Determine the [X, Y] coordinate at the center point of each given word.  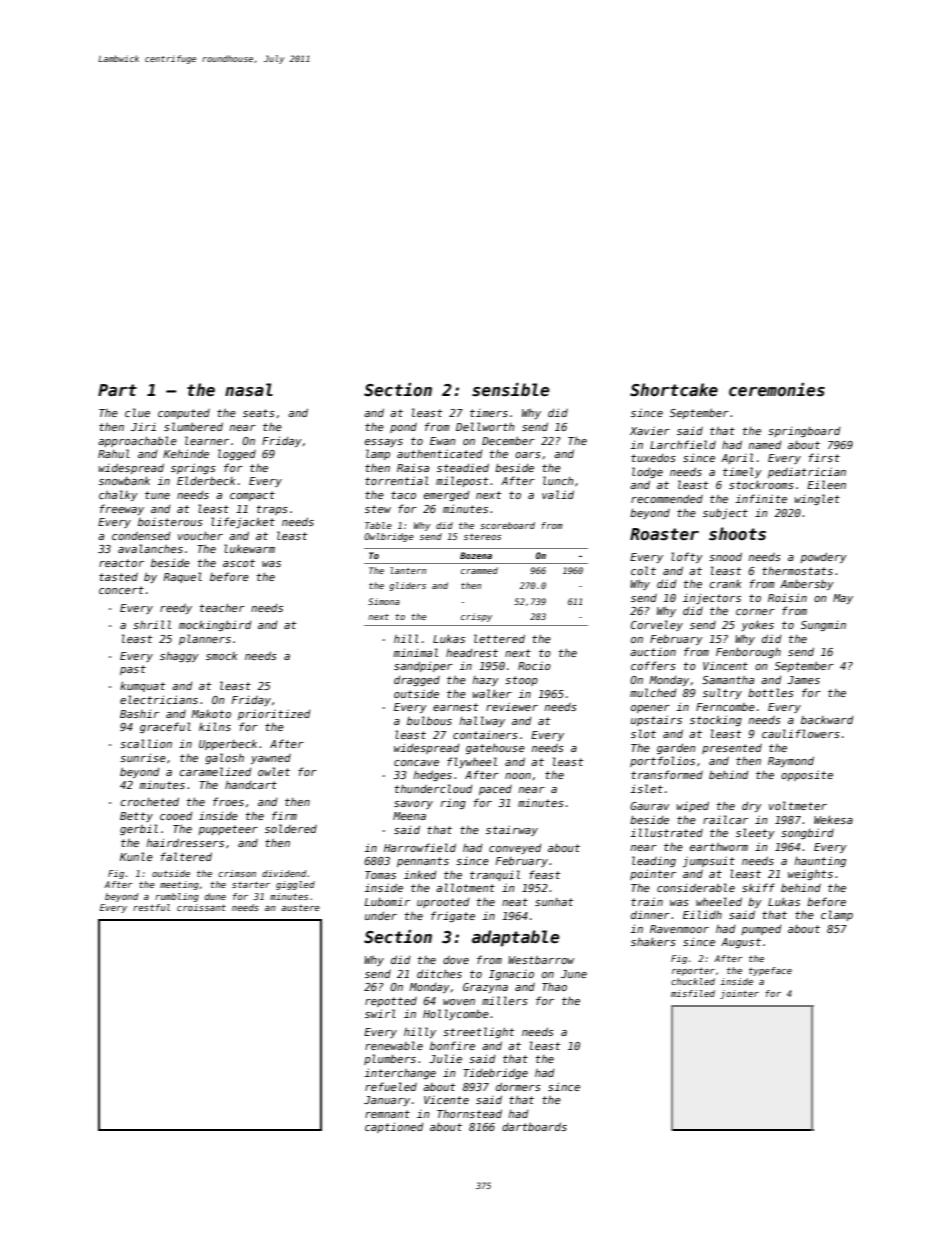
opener [650, 709]
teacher [222, 607]
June [574, 974]
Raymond [791, 761]
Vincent [725, 665]
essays [384, 443]
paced [495, 790]
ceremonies [777, 390]
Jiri [143, 427]
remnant [387, 1114]
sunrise [143, 757]
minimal [415, 652]
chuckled [693, 981]
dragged [417, 681]
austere [300, 908]
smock [222, 656]
